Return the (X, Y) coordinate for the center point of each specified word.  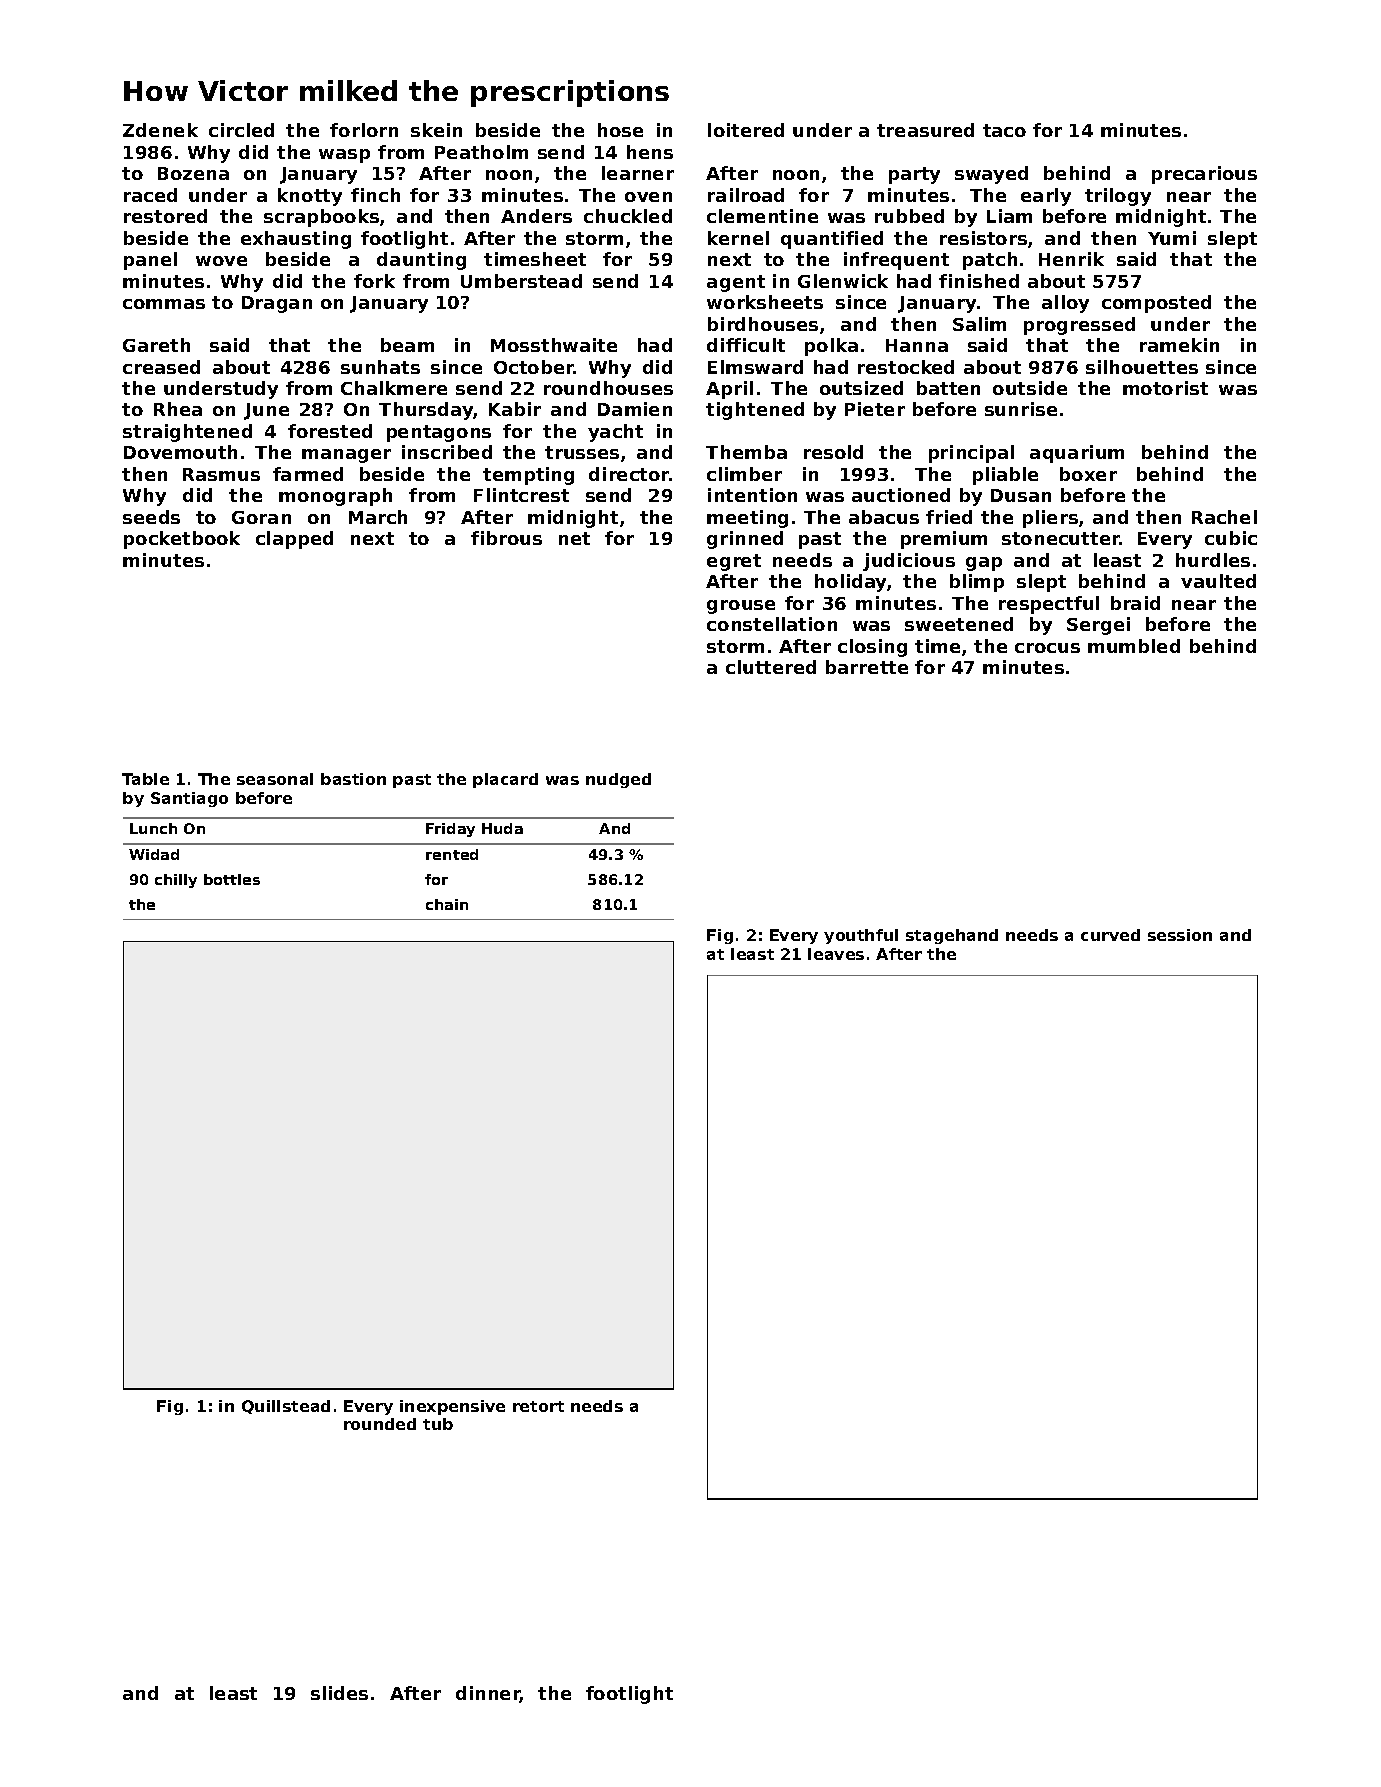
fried (949, 517)
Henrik (1071, 259)
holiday (850, 583)
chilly (176, 881)
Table (145, 779)
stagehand (952, 936)
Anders (536, 216)
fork (374, 281)
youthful (861, 936)
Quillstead (286, 1407)
